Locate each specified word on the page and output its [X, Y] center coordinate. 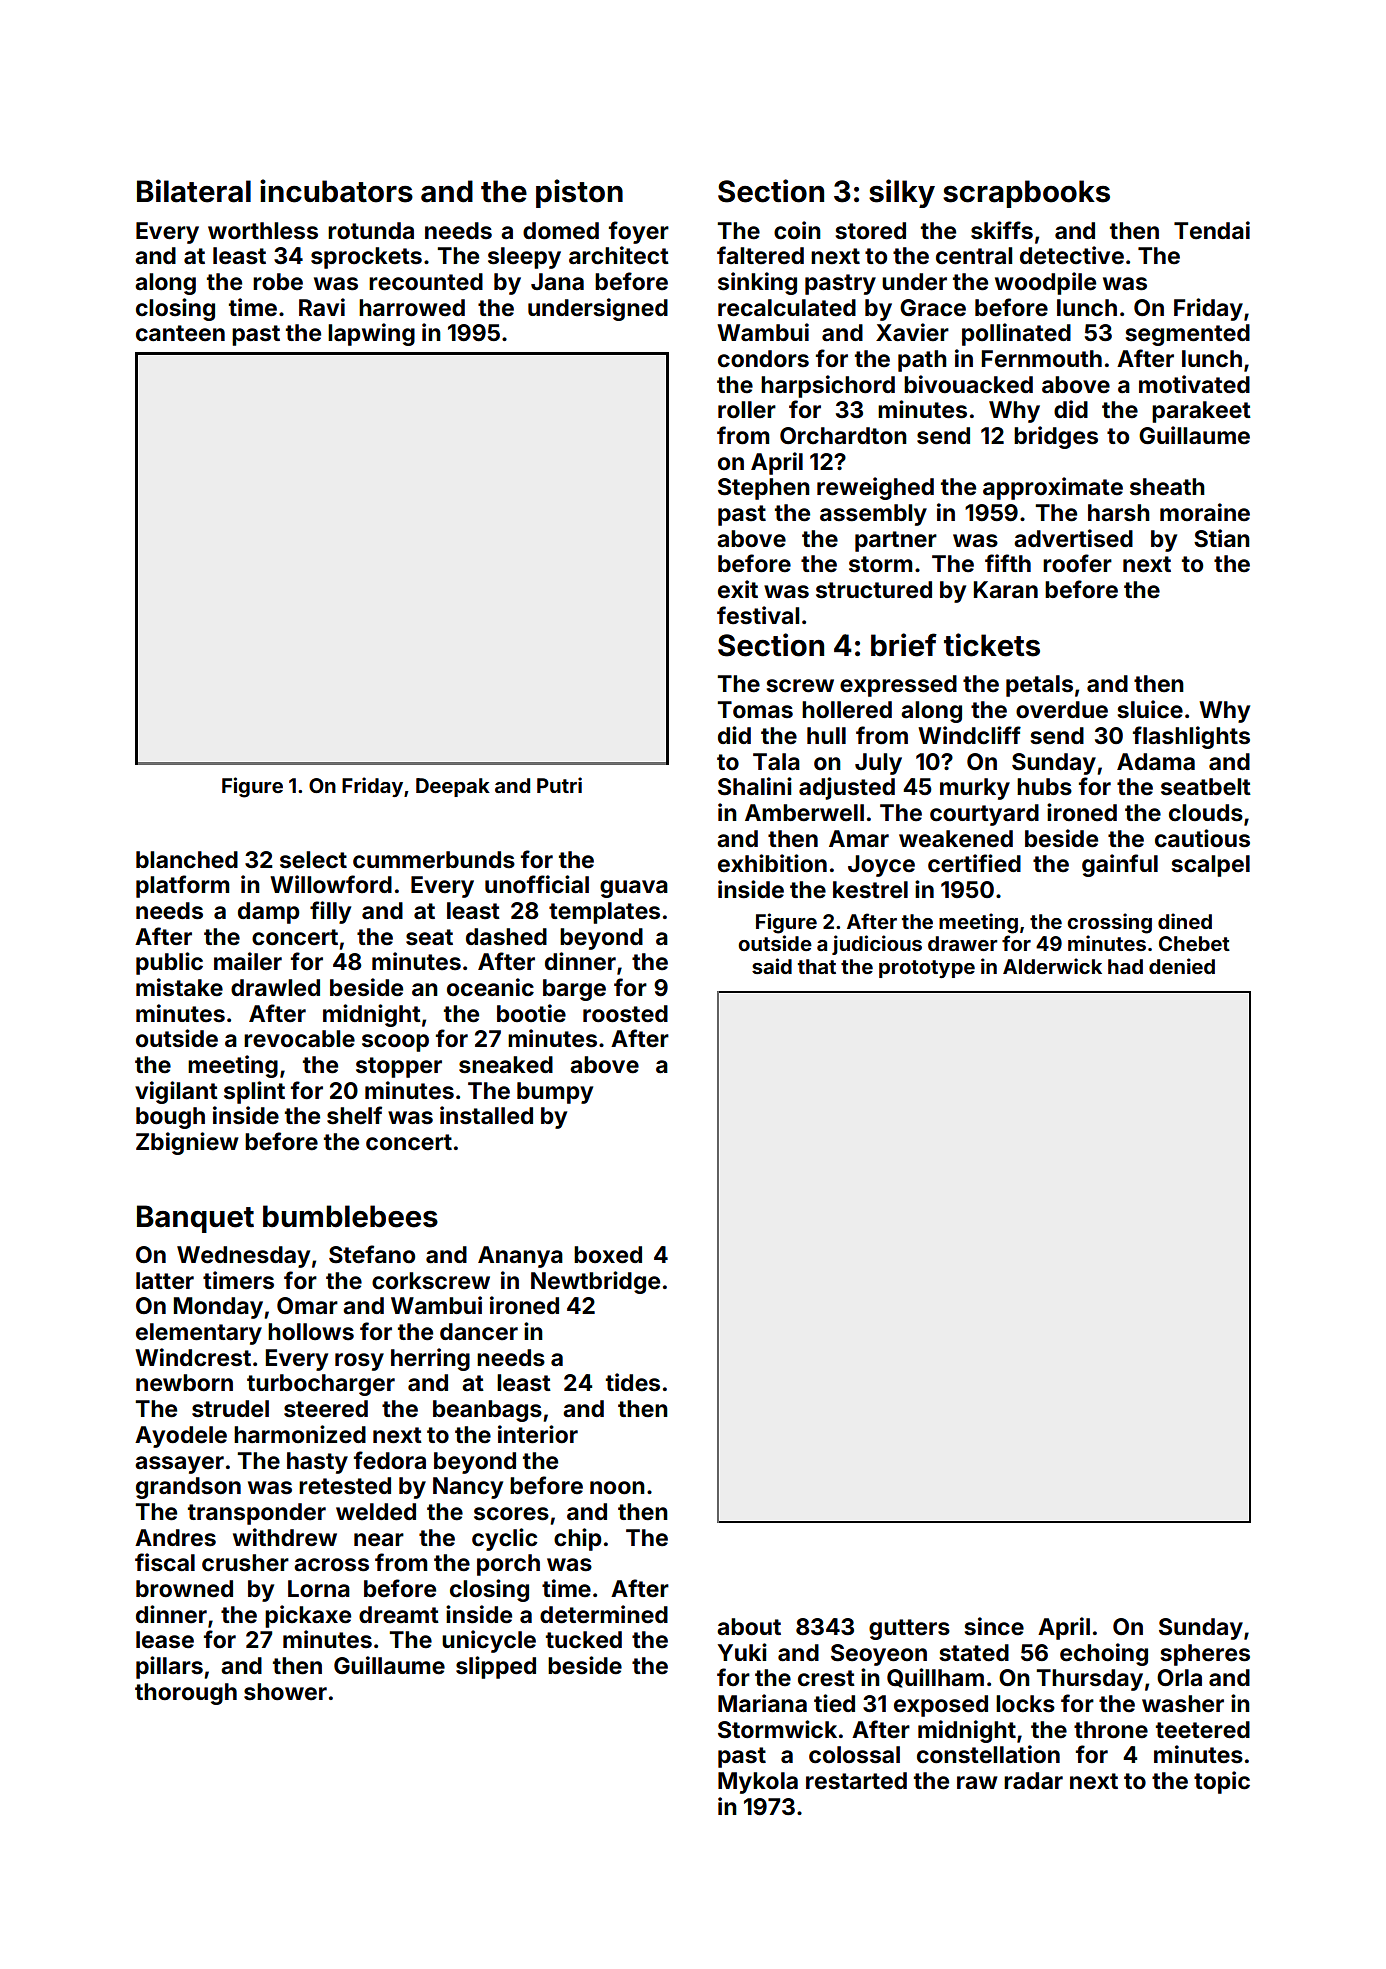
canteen [180, 333]
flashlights [1191, 737]
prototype [927, 969]
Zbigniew [187, 1143]
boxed [608, 1255]
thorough [186, 1694]
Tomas [755, 710]
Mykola [758, 1783]
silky [902, 193]
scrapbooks [1026, 194]
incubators [336, 191]
